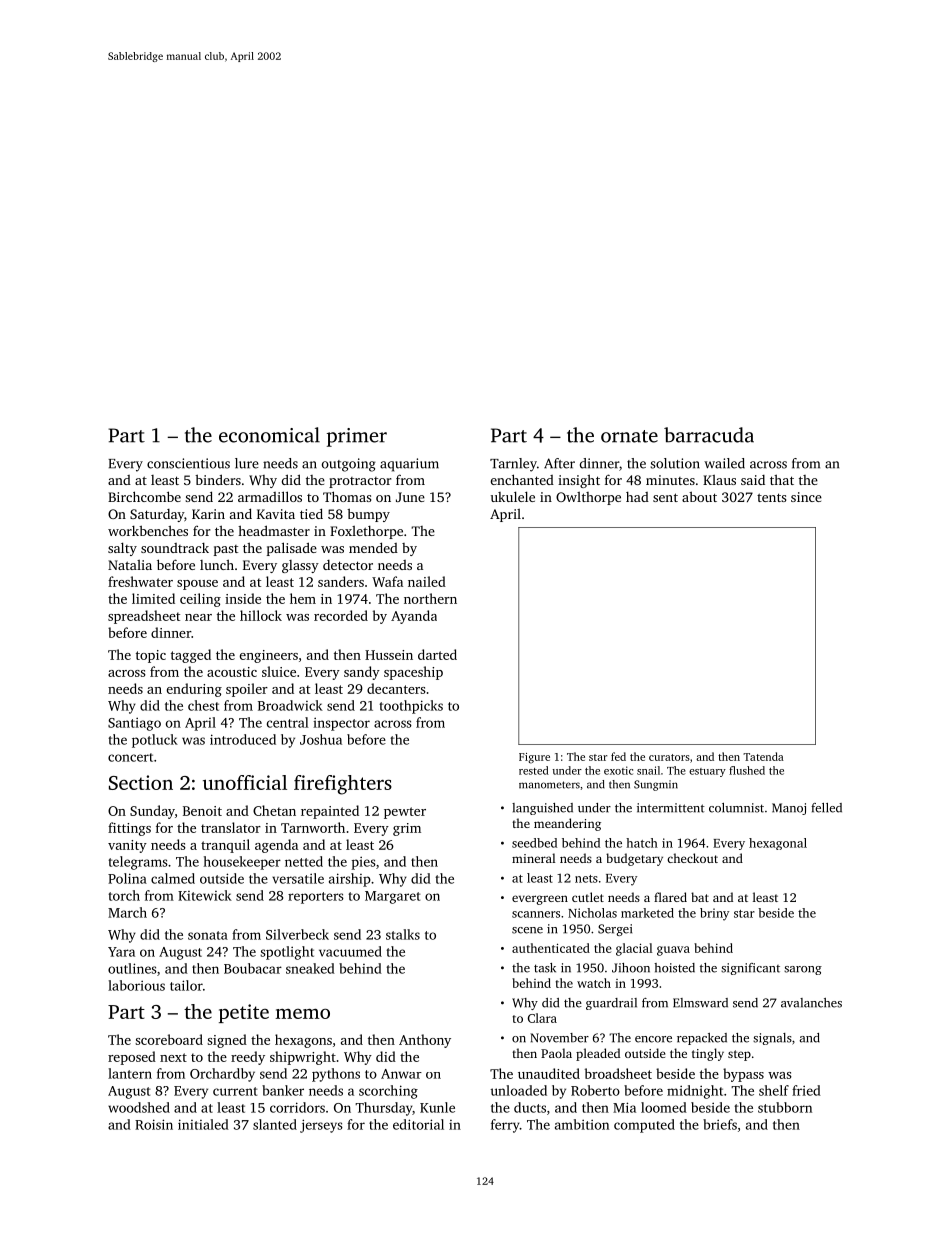 This screenshot has width=952, height=1233. Describe the element at coordinates (186, 985) in the screenshot. I see `tailor` at that location.
